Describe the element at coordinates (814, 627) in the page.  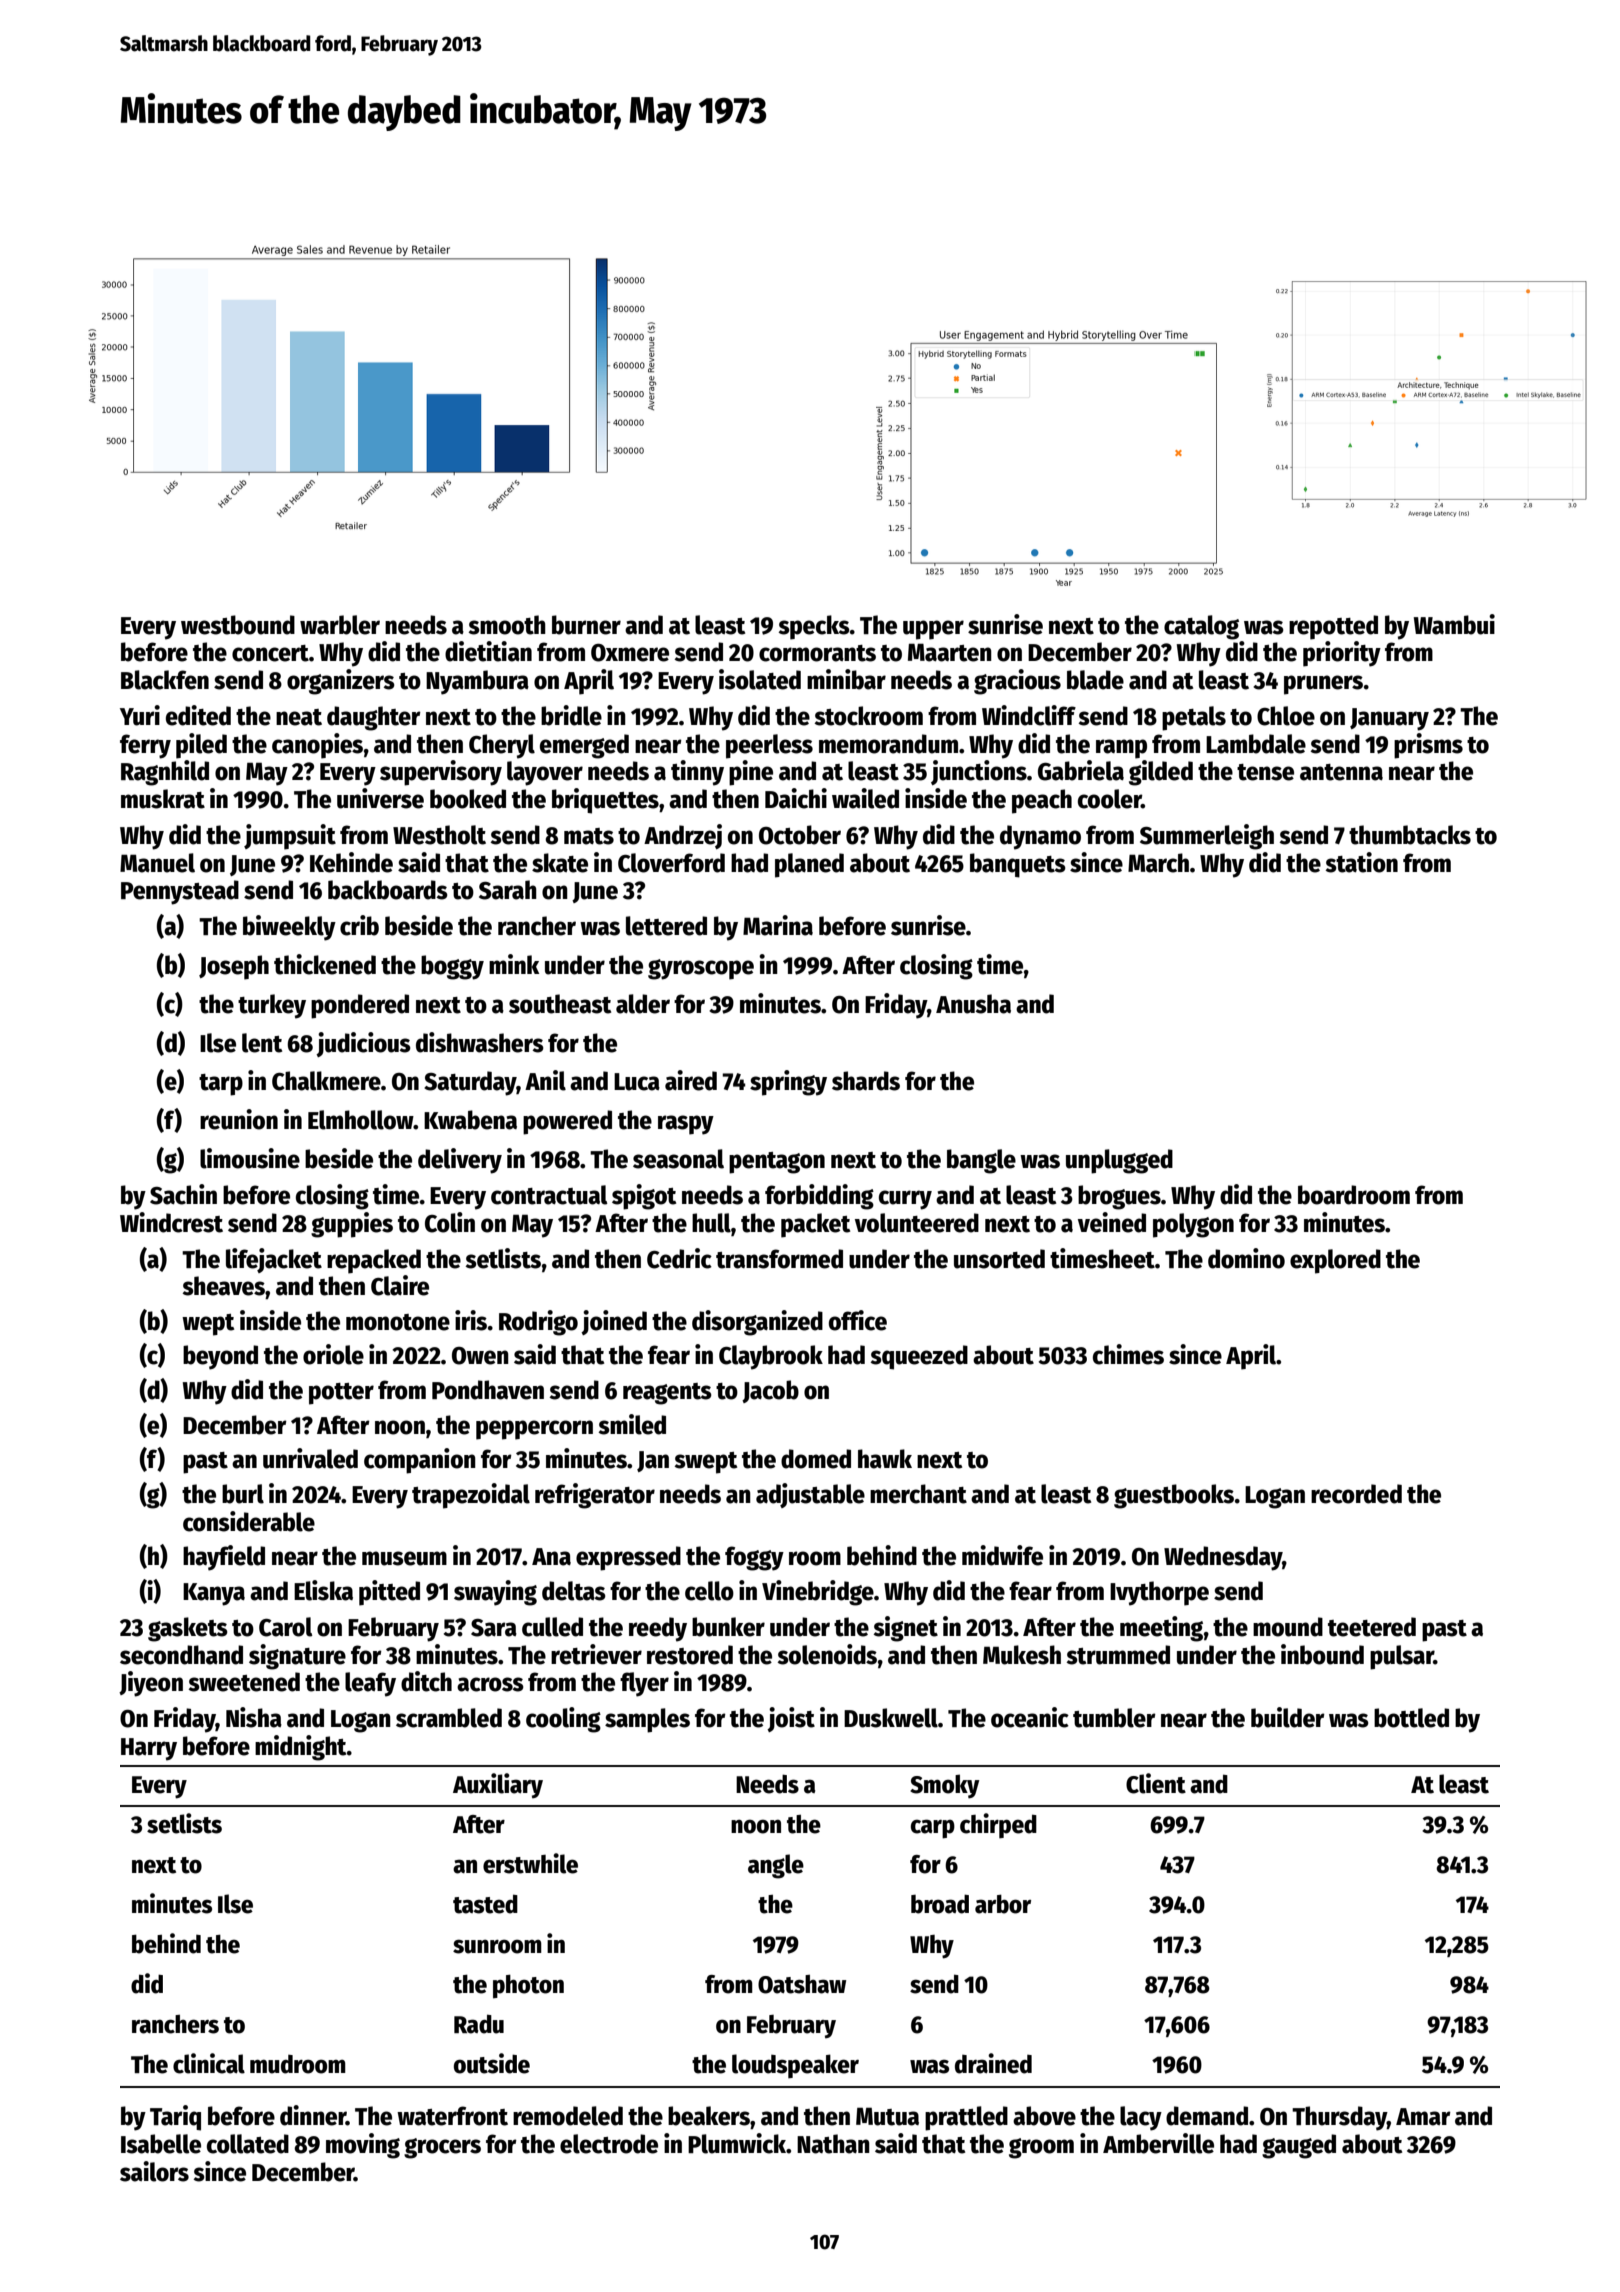
I see `specks` at that location.
